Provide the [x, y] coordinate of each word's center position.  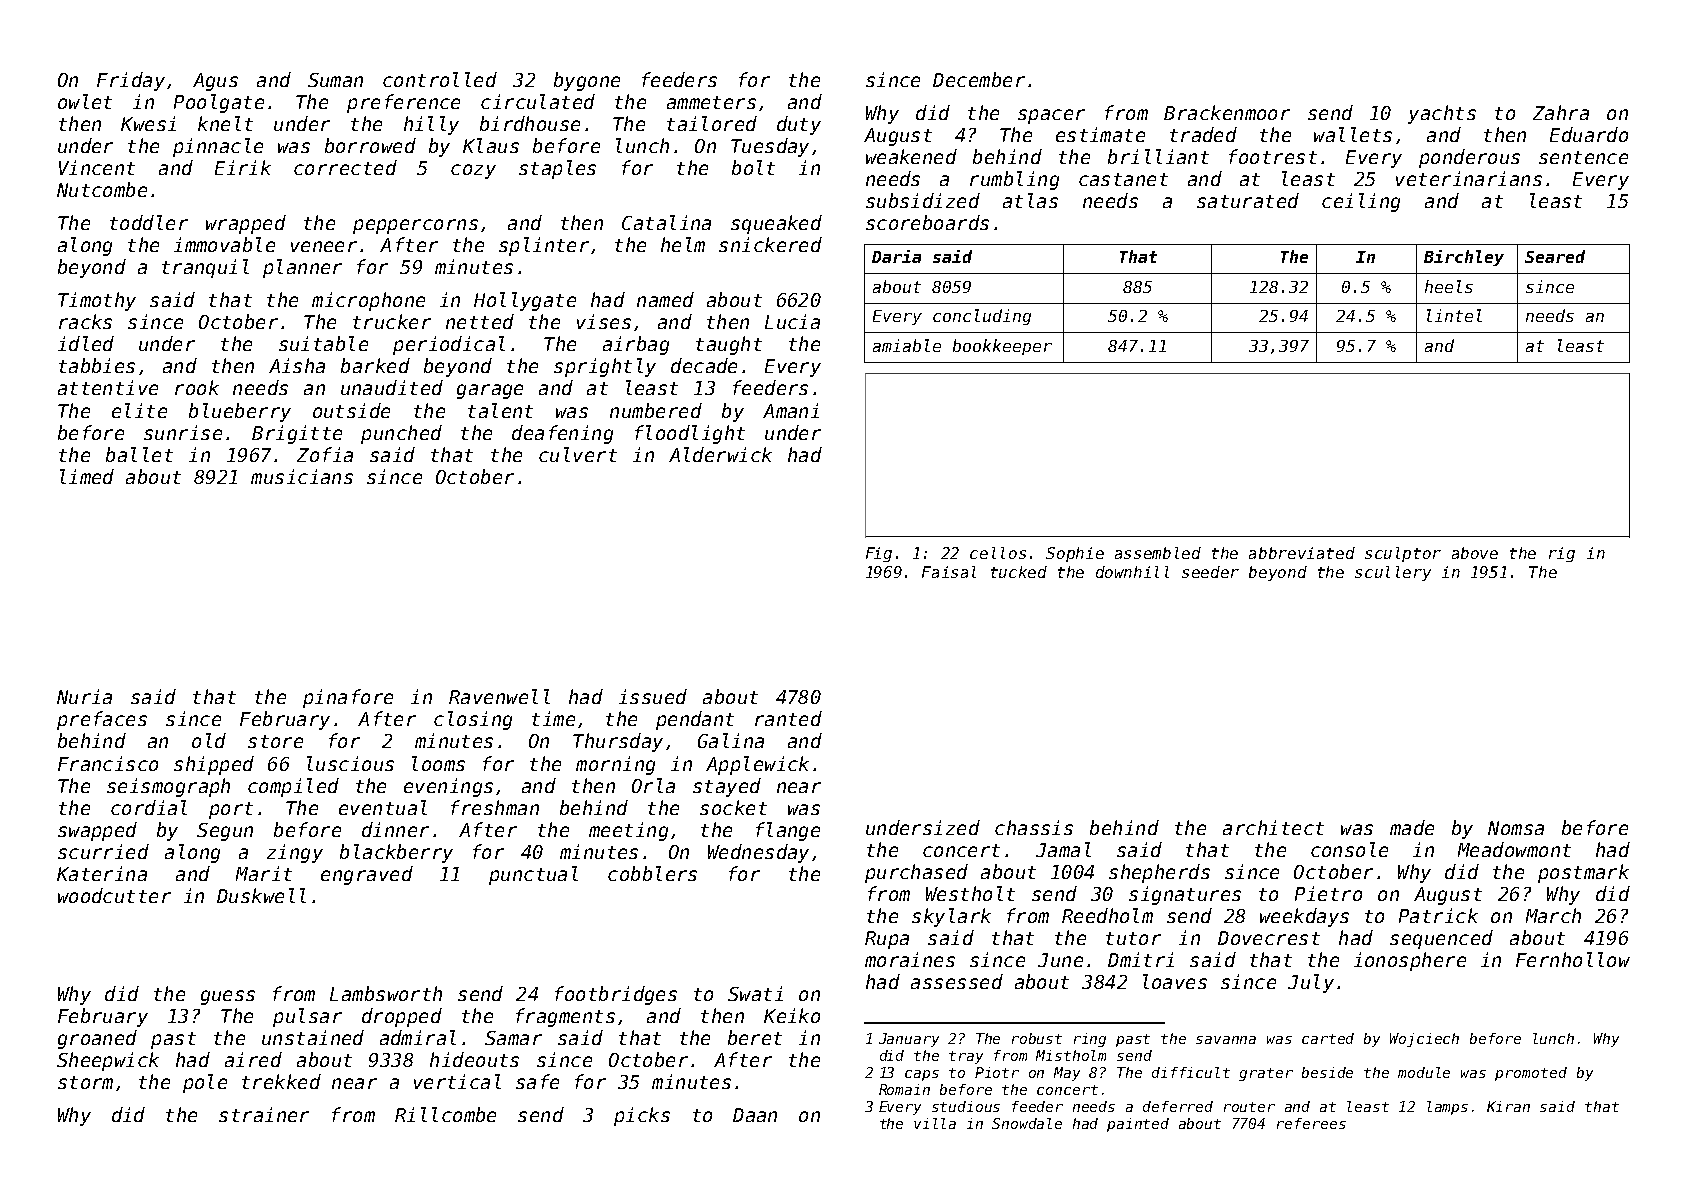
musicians [302, 476]
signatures [1185, 895]
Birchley [1464, 258]
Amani [791, 410]
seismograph [168, 787]
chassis [1034, 827]
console [1349, 849]
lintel [1454, 315]
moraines [910, 959]
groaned [97, 1039]
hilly [431, 125]
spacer [1051, 116]
